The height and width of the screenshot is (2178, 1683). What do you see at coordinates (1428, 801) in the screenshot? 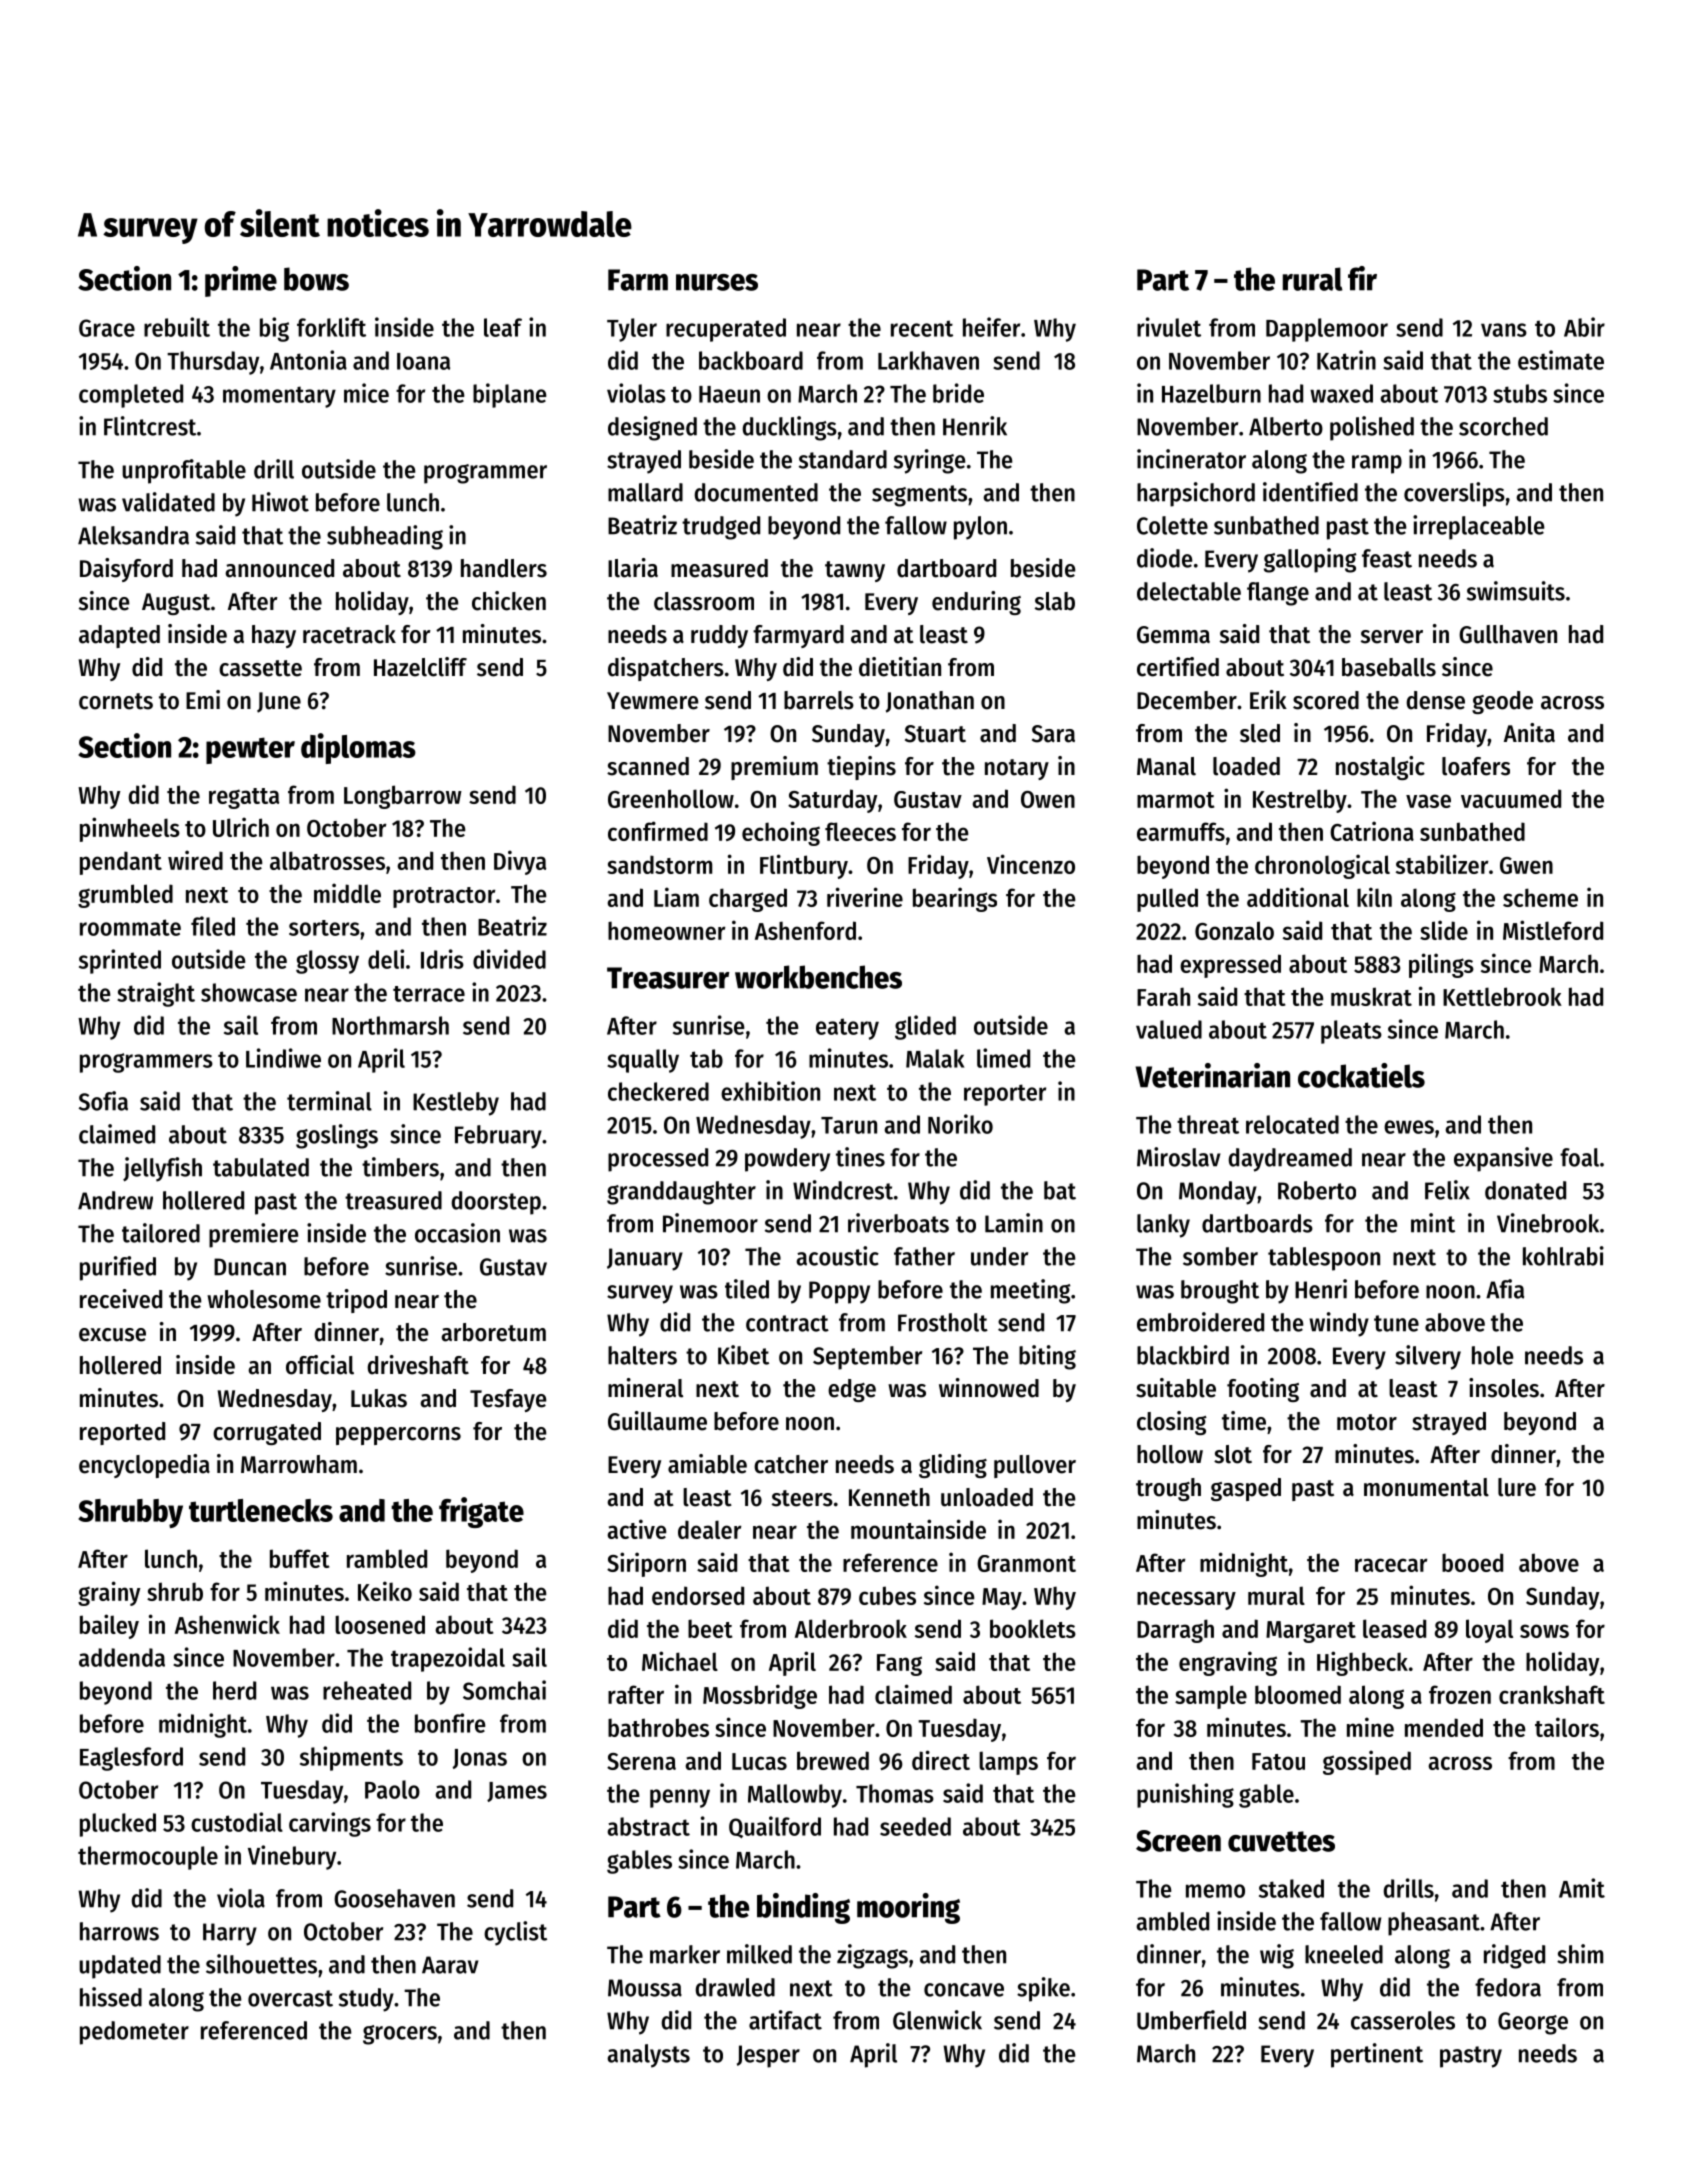
I see `vase` at bounding box center [1428, 801].
